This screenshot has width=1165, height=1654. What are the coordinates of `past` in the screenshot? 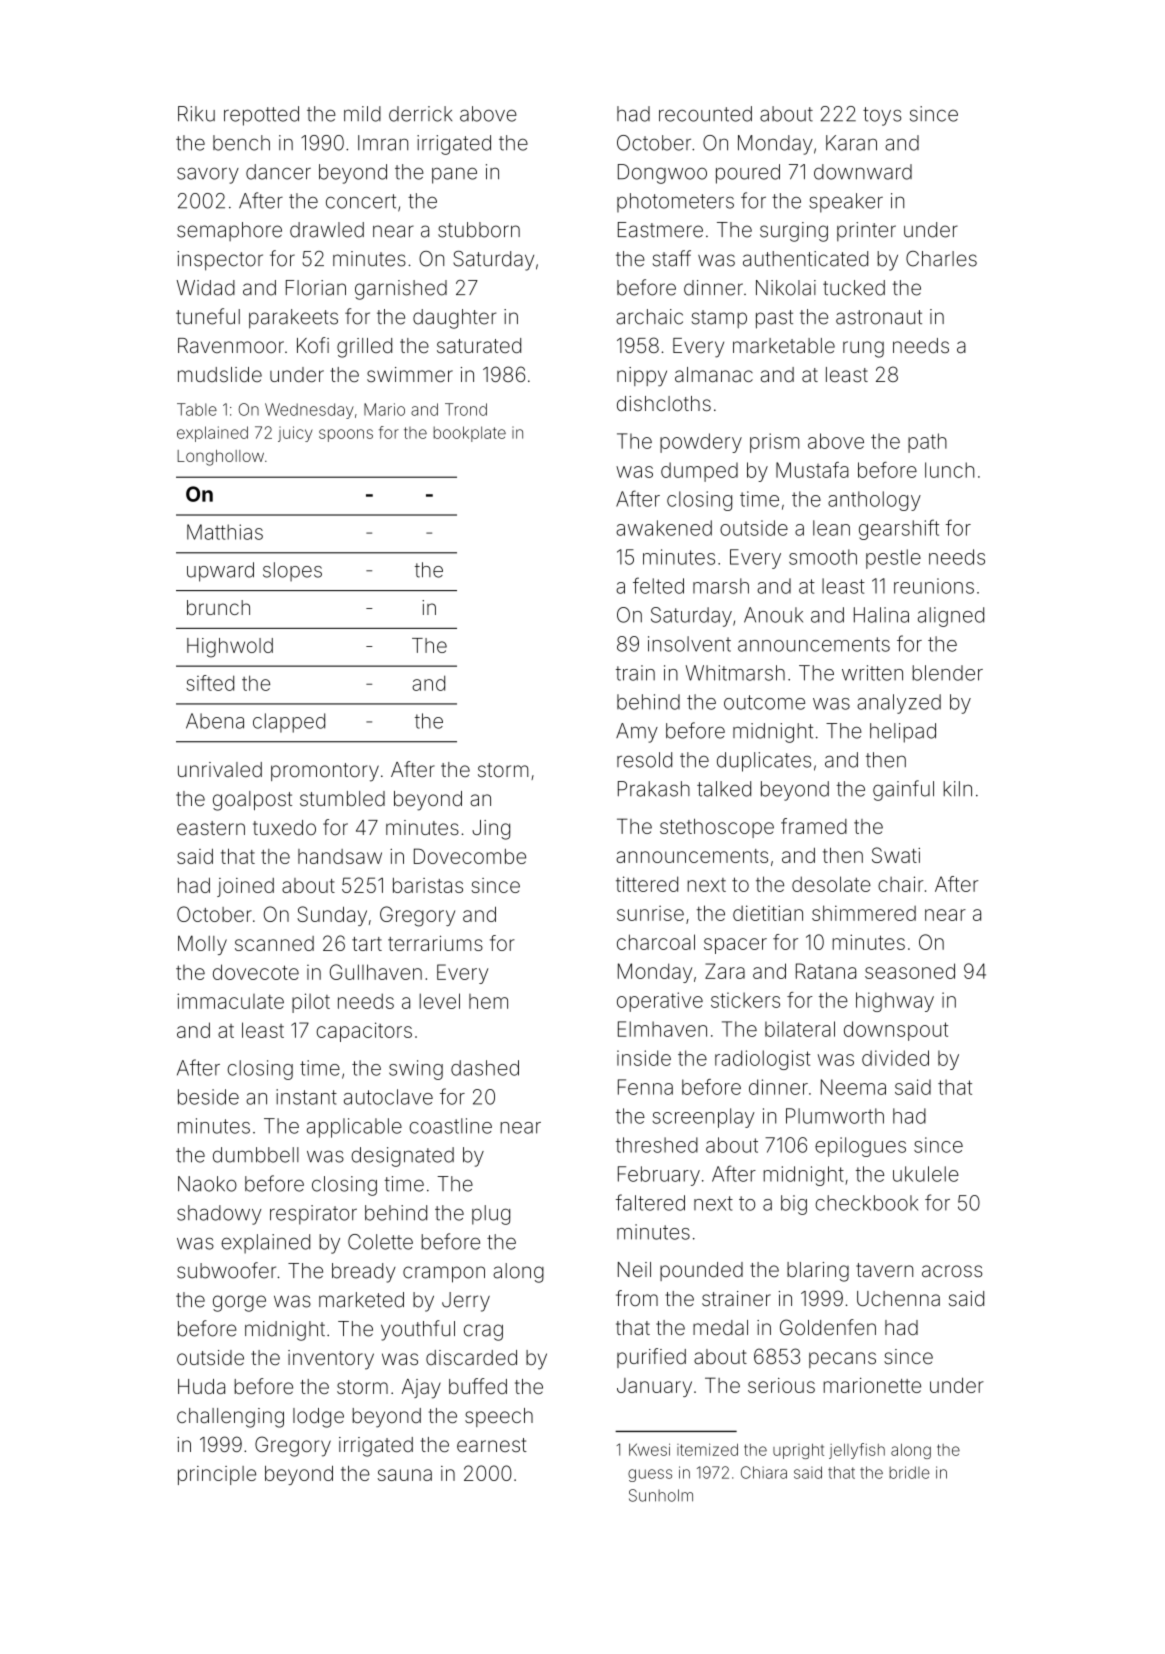 It's located at (774, 319).
